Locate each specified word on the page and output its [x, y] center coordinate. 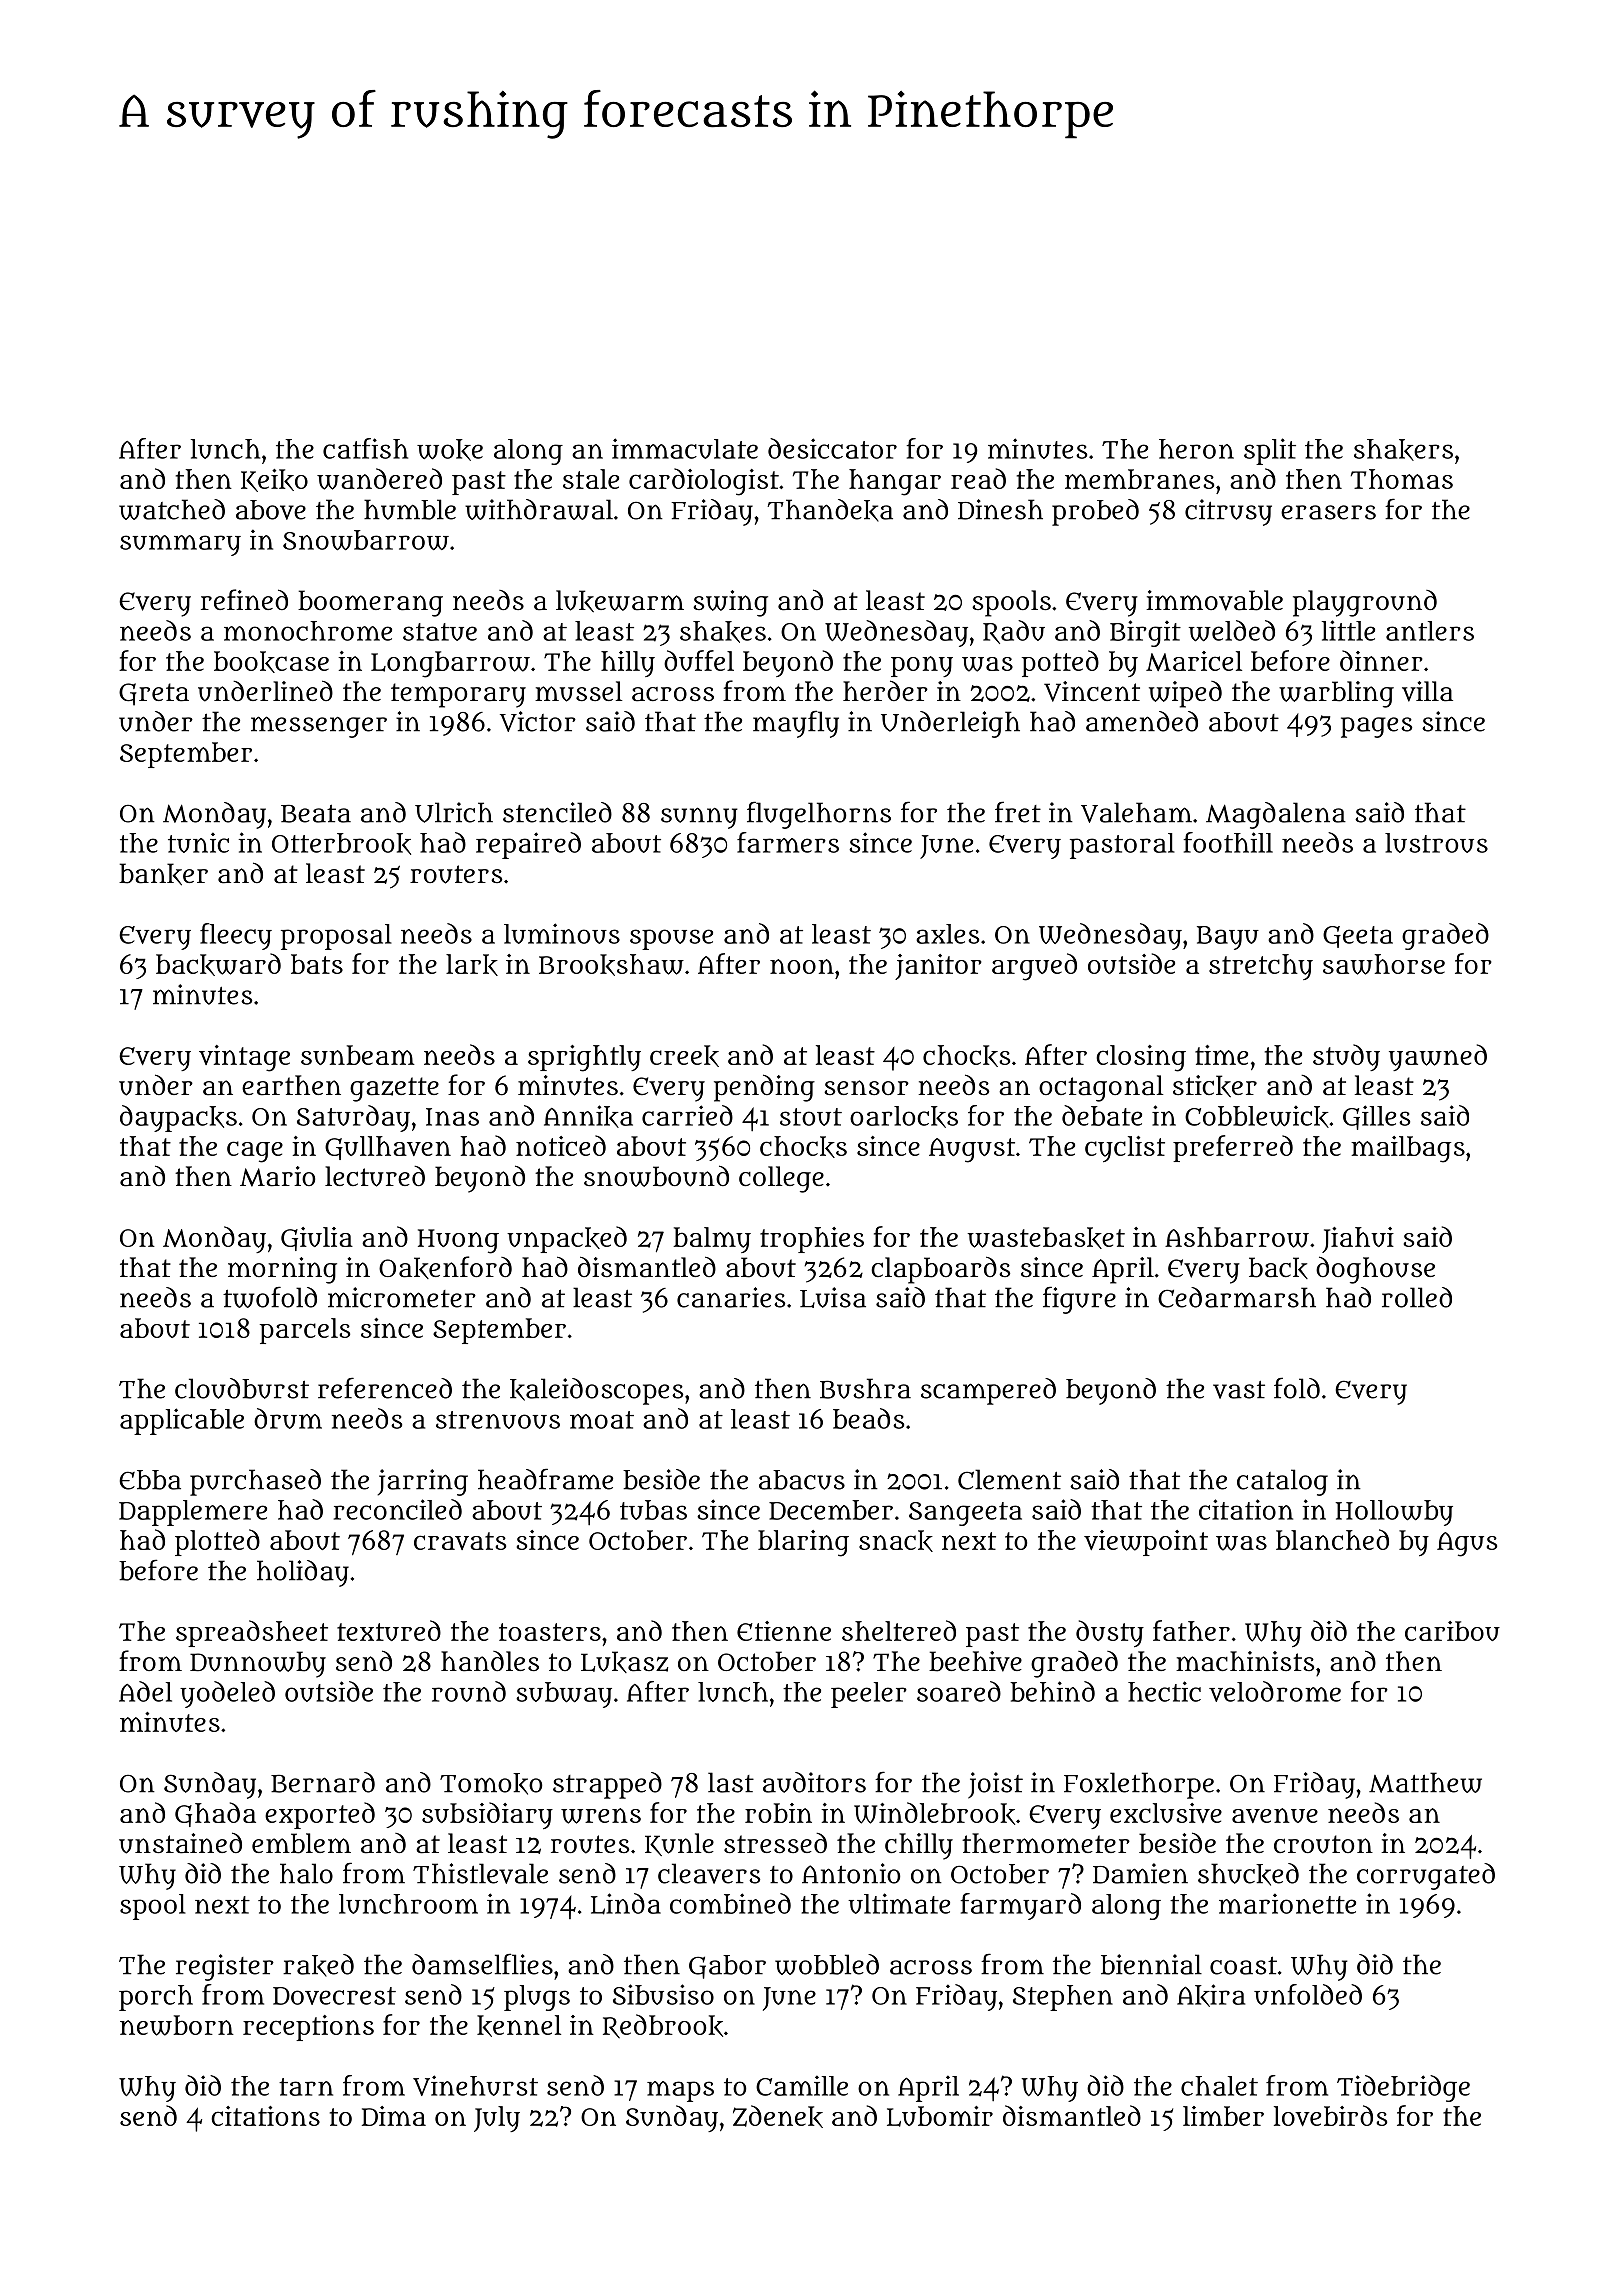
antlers [1430, 631]
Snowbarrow [366, 540]
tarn [306, 2087]
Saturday [353, 1118]
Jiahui [1358, 1240]
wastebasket [1046, 1238]
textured [389, 1630]
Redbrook [663, 2026]
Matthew [1425, 1782]
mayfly [796, 724]
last [731, 1782]
